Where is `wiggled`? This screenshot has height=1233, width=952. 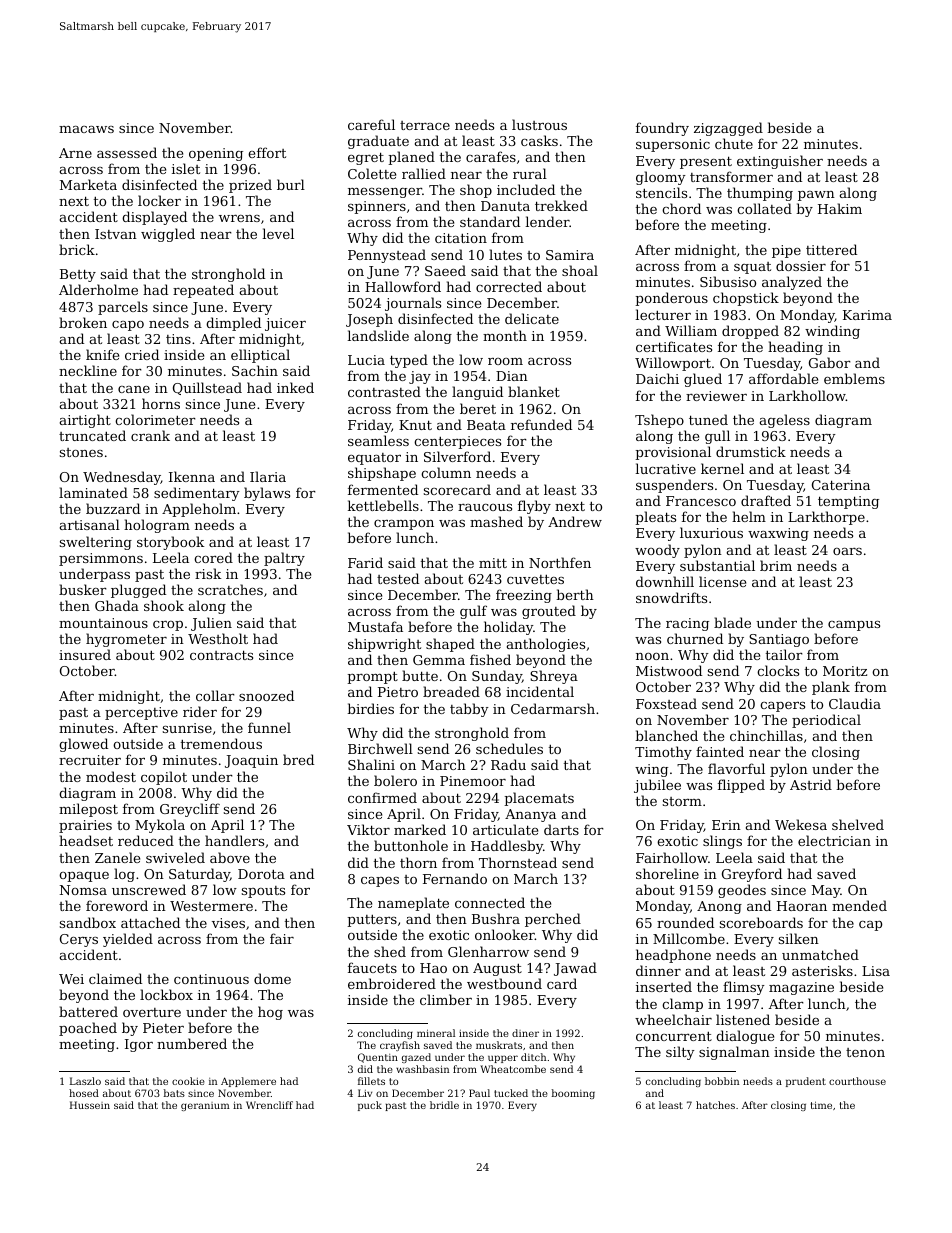 wiggled is located at coordinates (168, 235).
